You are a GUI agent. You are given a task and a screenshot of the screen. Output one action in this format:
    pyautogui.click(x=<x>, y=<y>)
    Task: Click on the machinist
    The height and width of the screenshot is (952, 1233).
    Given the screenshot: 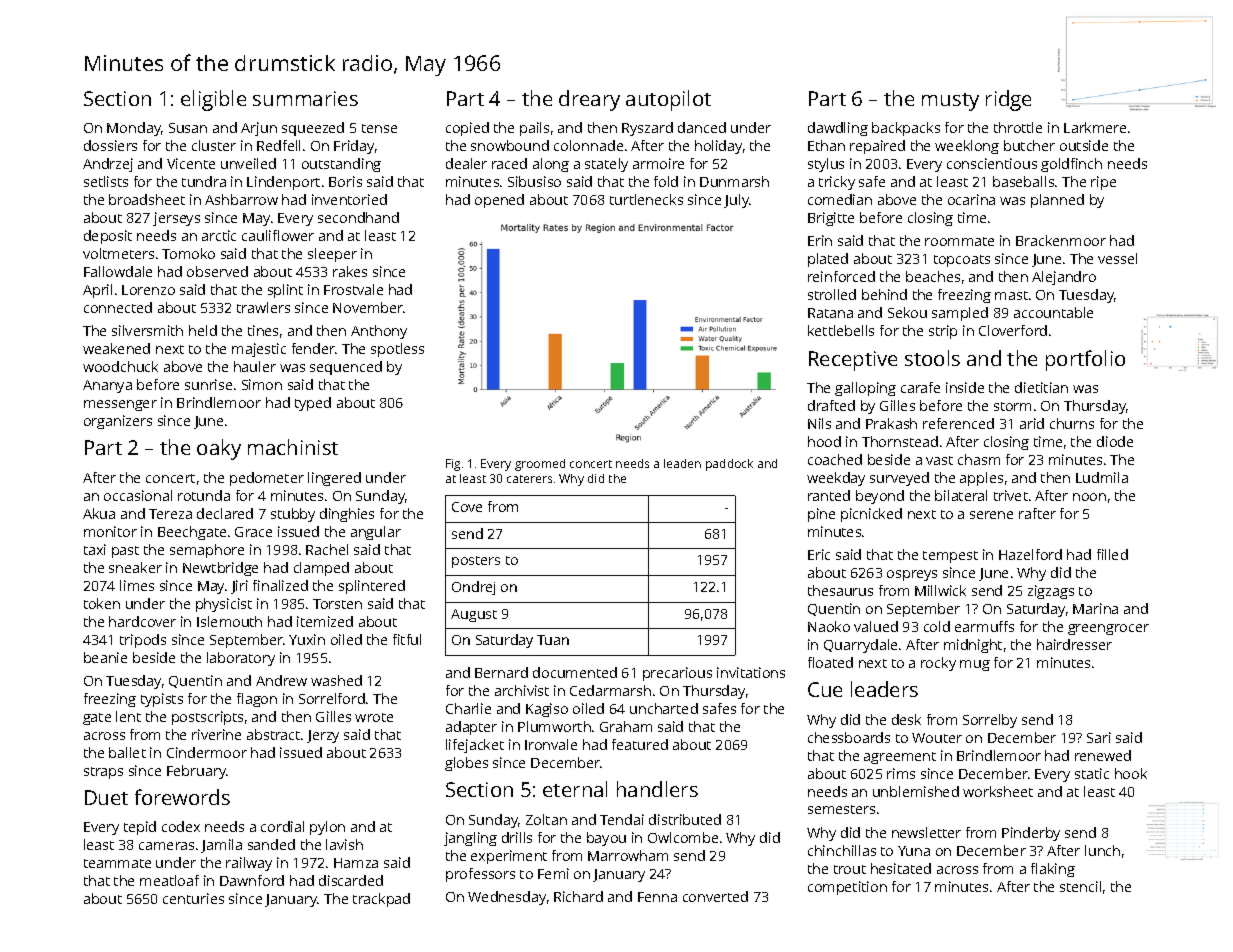 What is the action you would take?
    pyautogui.click(x=293, y=447)
